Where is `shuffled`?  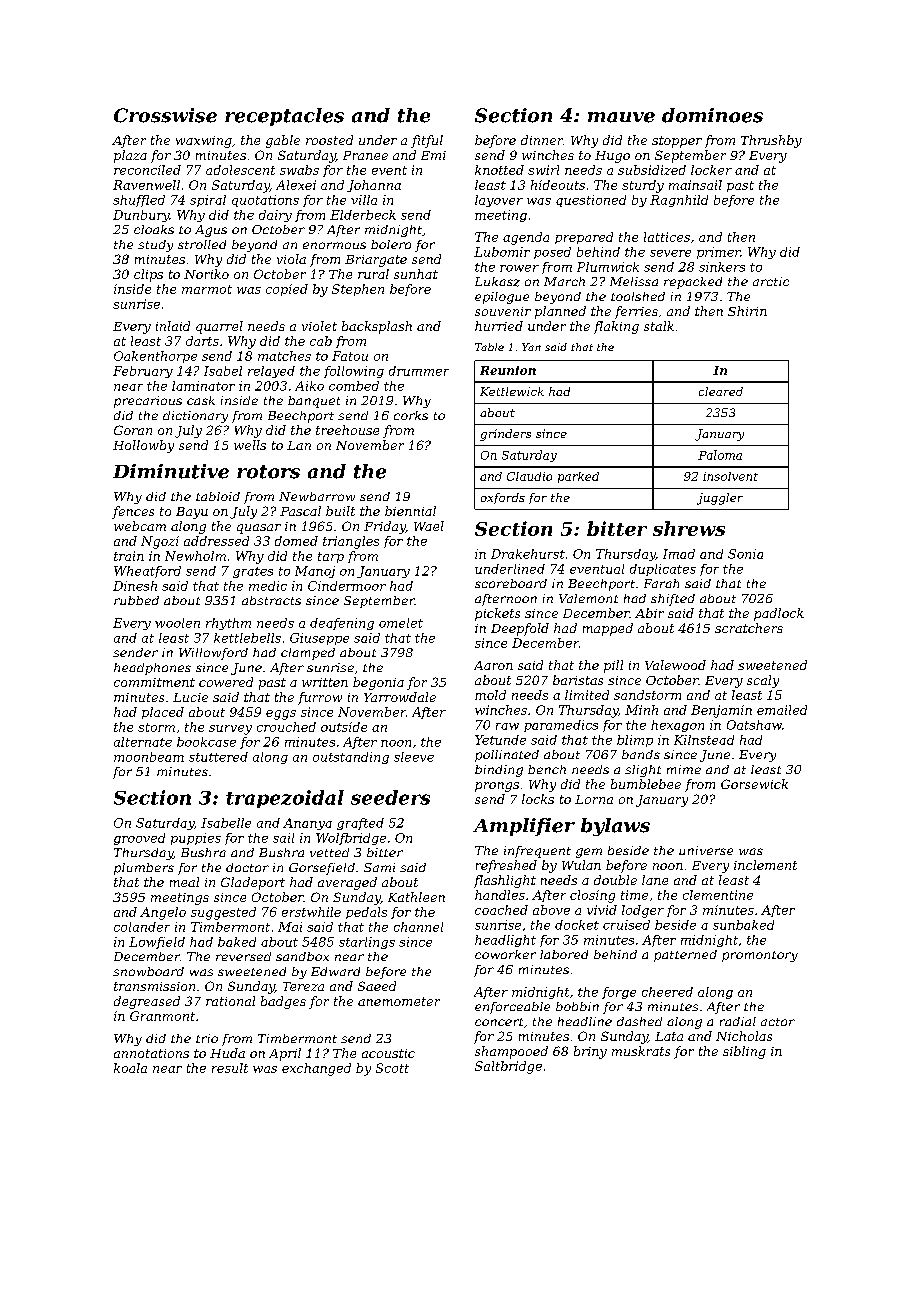 shuffled is located at coordinates (139, 201).
